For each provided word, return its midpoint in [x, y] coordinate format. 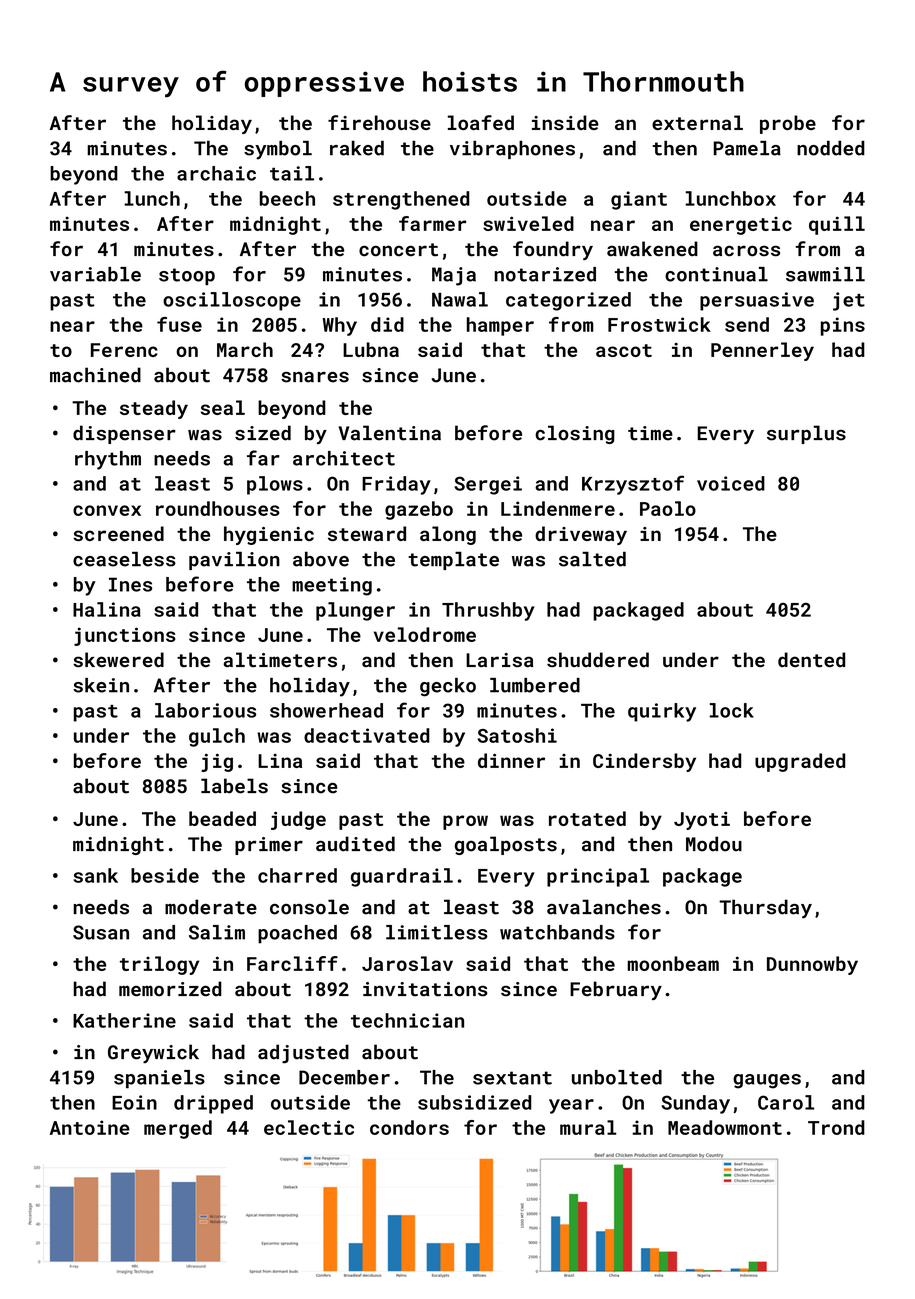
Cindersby [644, 762]
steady [154, 409]
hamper [500, 326]
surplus [806, 434]
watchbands [557, 932]
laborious [205, 710]
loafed [481, 122]
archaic [216, 173]
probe [788, 124]
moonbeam [673, 963]
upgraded [800, 762]
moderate [211, 907]
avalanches [604, 907]
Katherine [124, 1020]
